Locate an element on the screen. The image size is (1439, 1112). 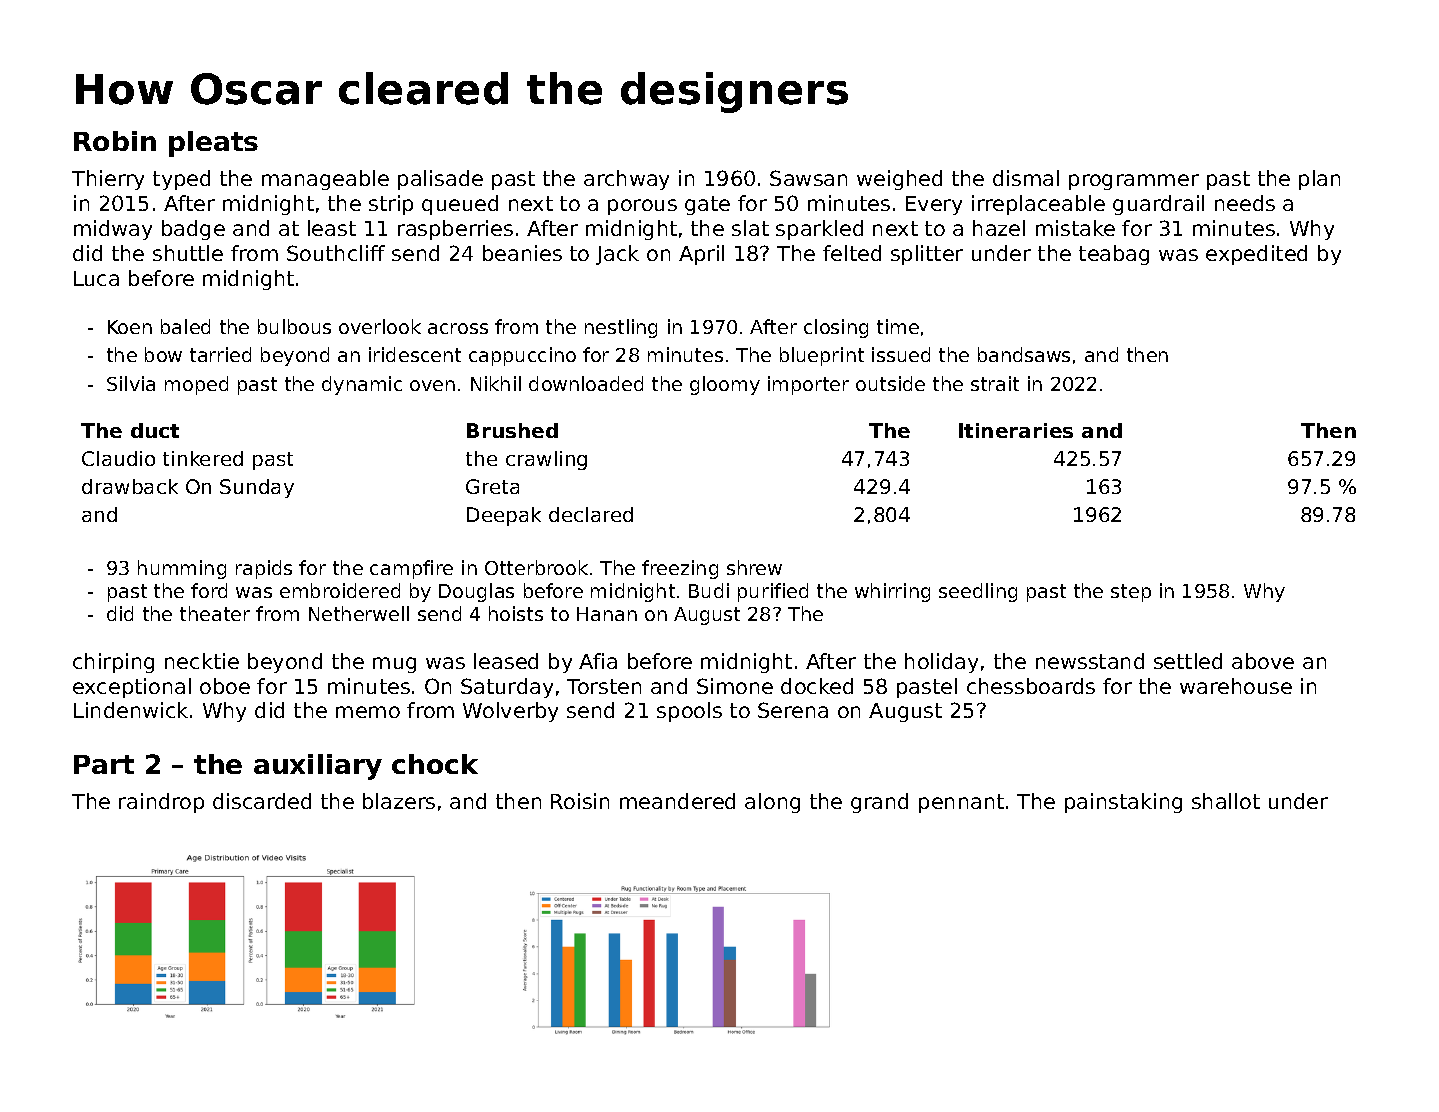
Sawsan is located at coordinates (808, 178).
